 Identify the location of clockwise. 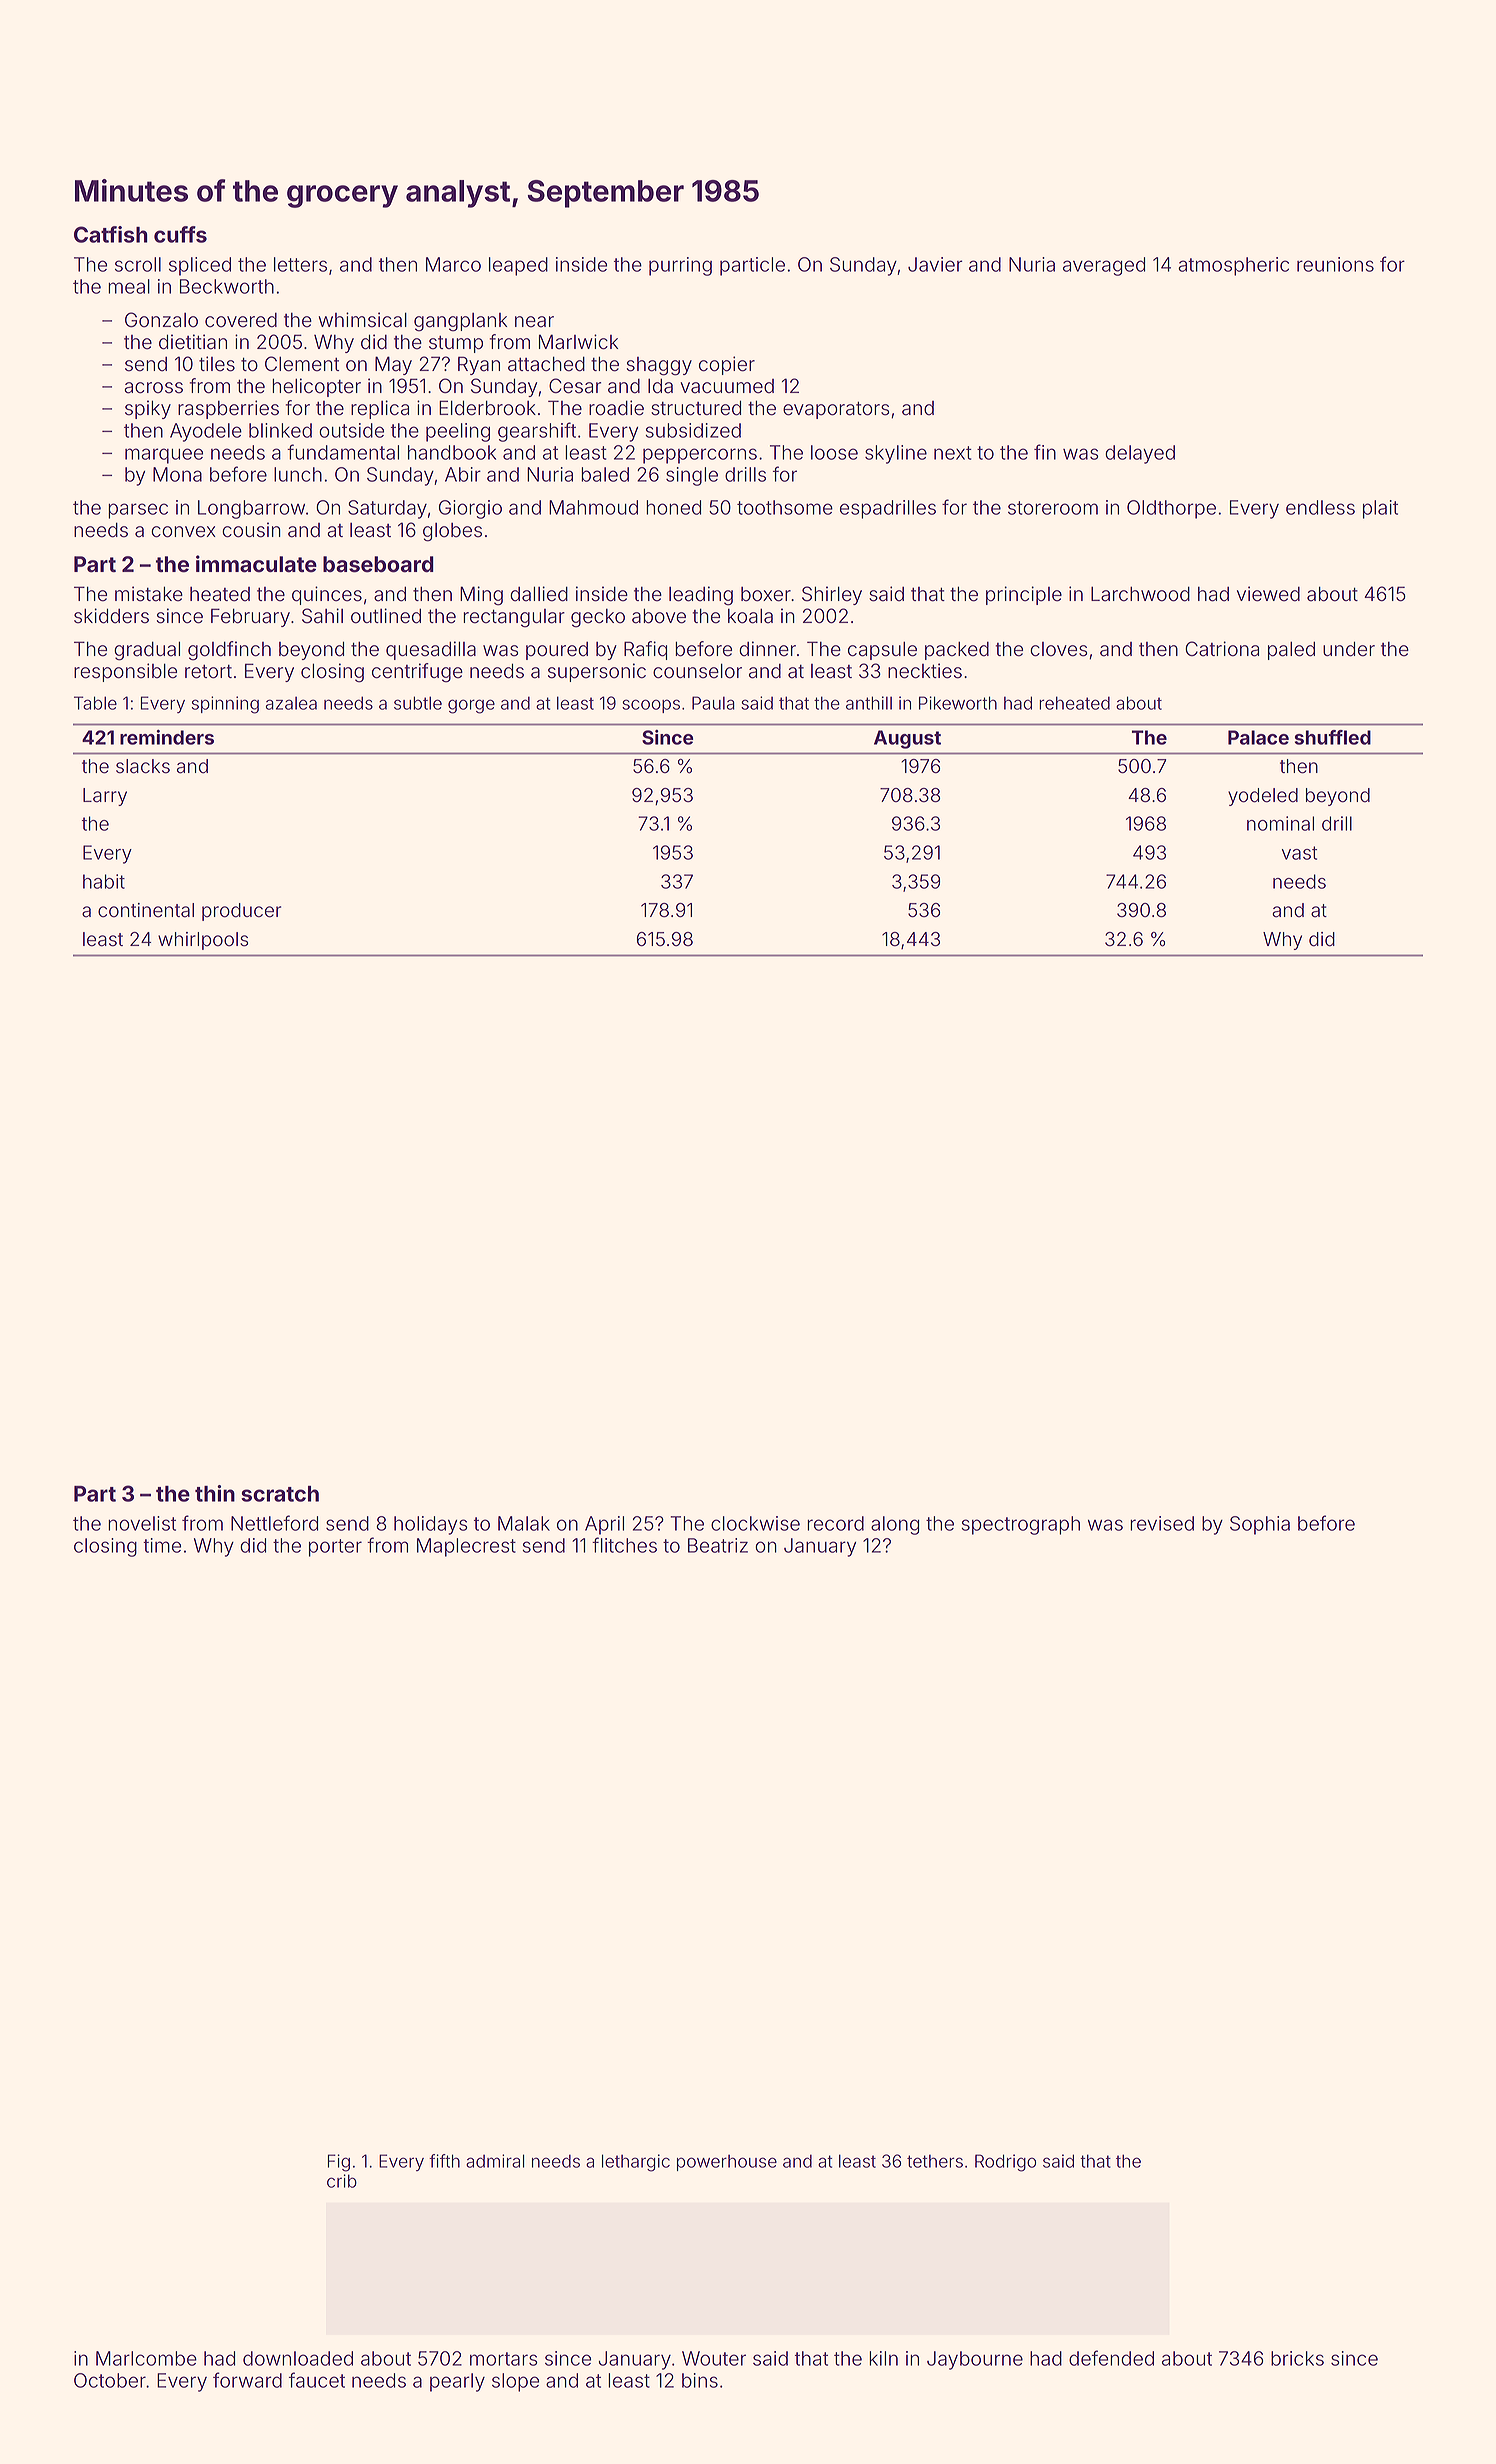
(755, 1523).
